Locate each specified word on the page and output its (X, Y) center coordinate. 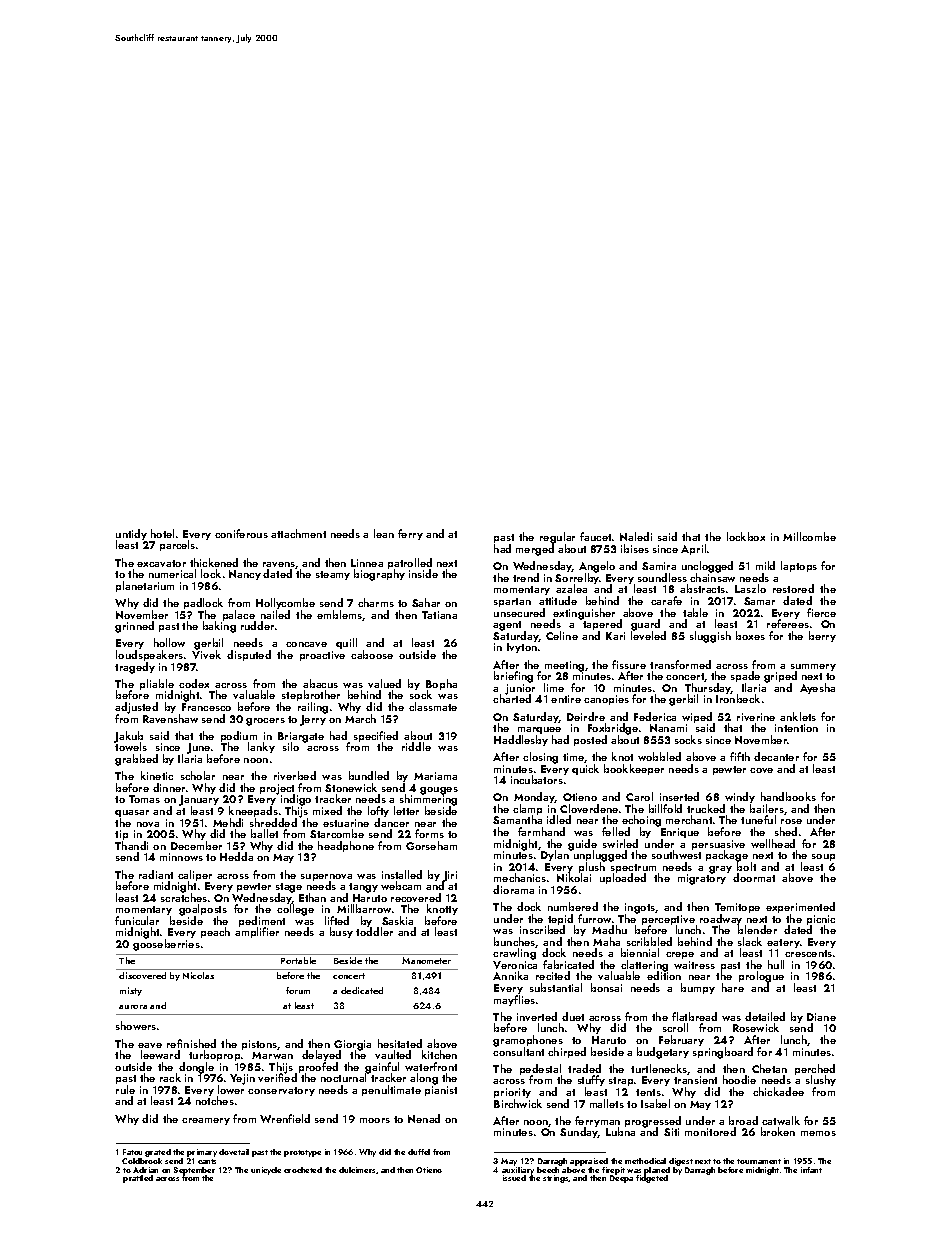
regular (557, 538)
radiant (156, 874)
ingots (640, 908)
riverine (756, 717)
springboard (723, 1053)
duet (573, 1016)
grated (158, 1153)
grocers (265, 722)
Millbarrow (364, 908)
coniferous (241, 533)
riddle (416, 746)
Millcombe (809, 536)
